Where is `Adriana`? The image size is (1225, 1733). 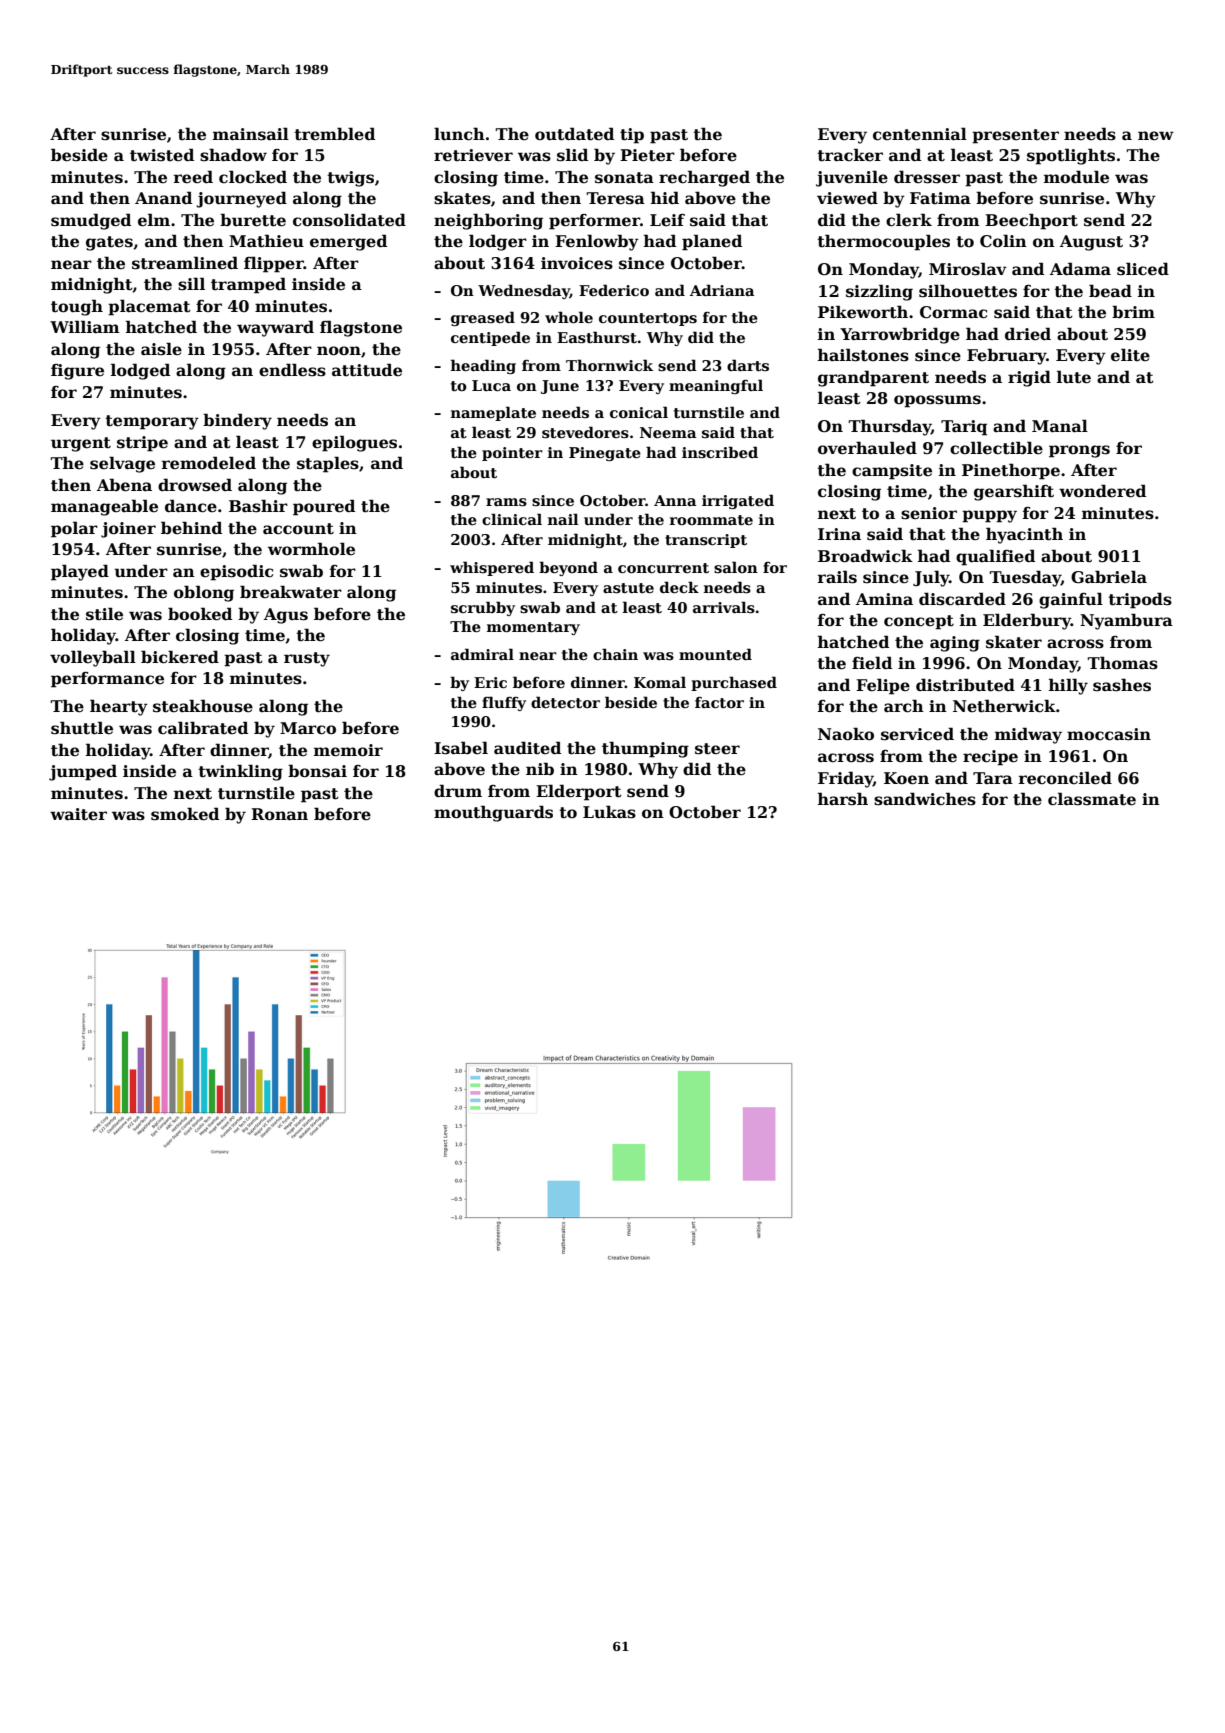
Adriana is located at coordinates (722, 290).
